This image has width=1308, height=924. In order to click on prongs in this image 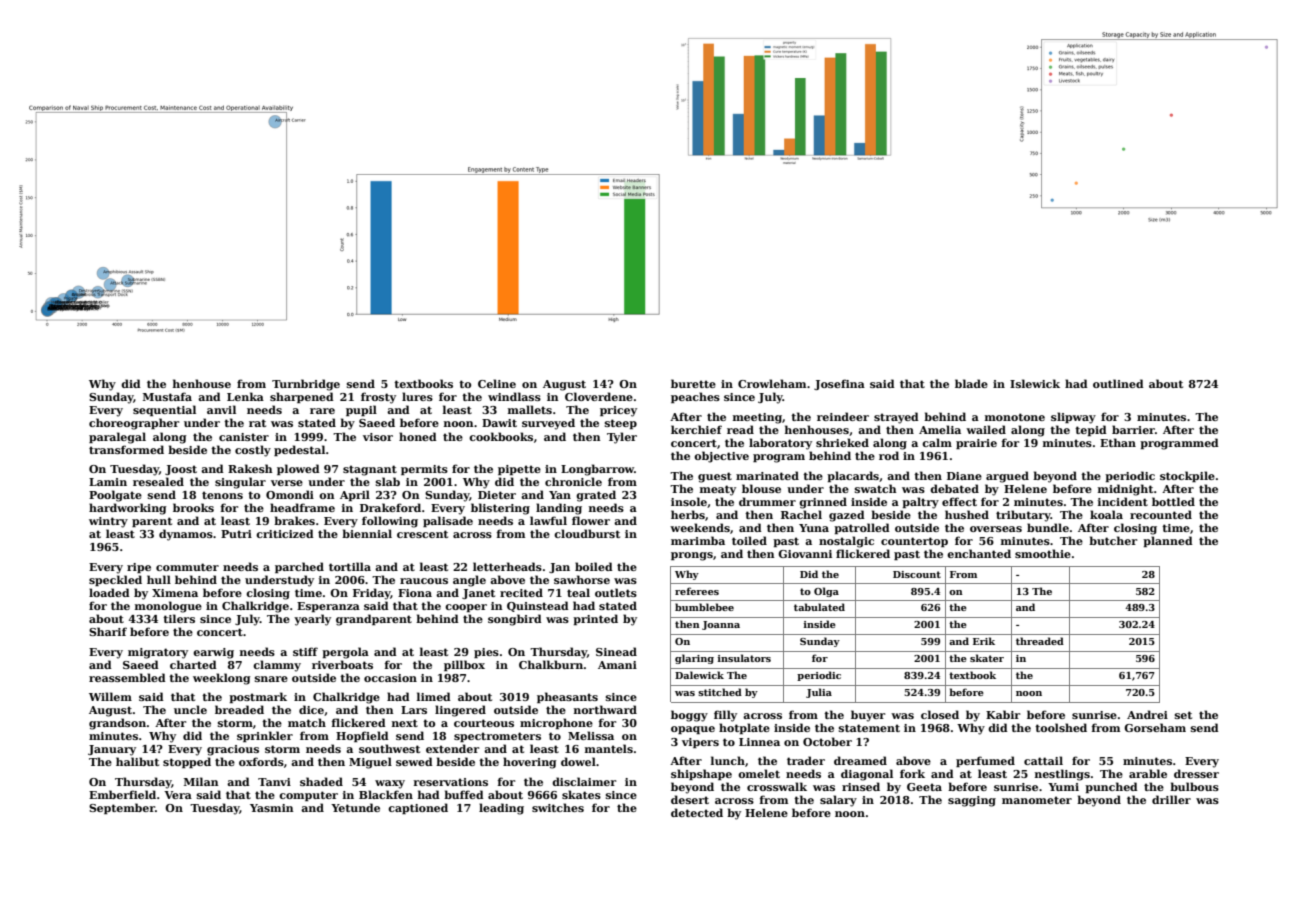, I will do `click(692, 556)`.
